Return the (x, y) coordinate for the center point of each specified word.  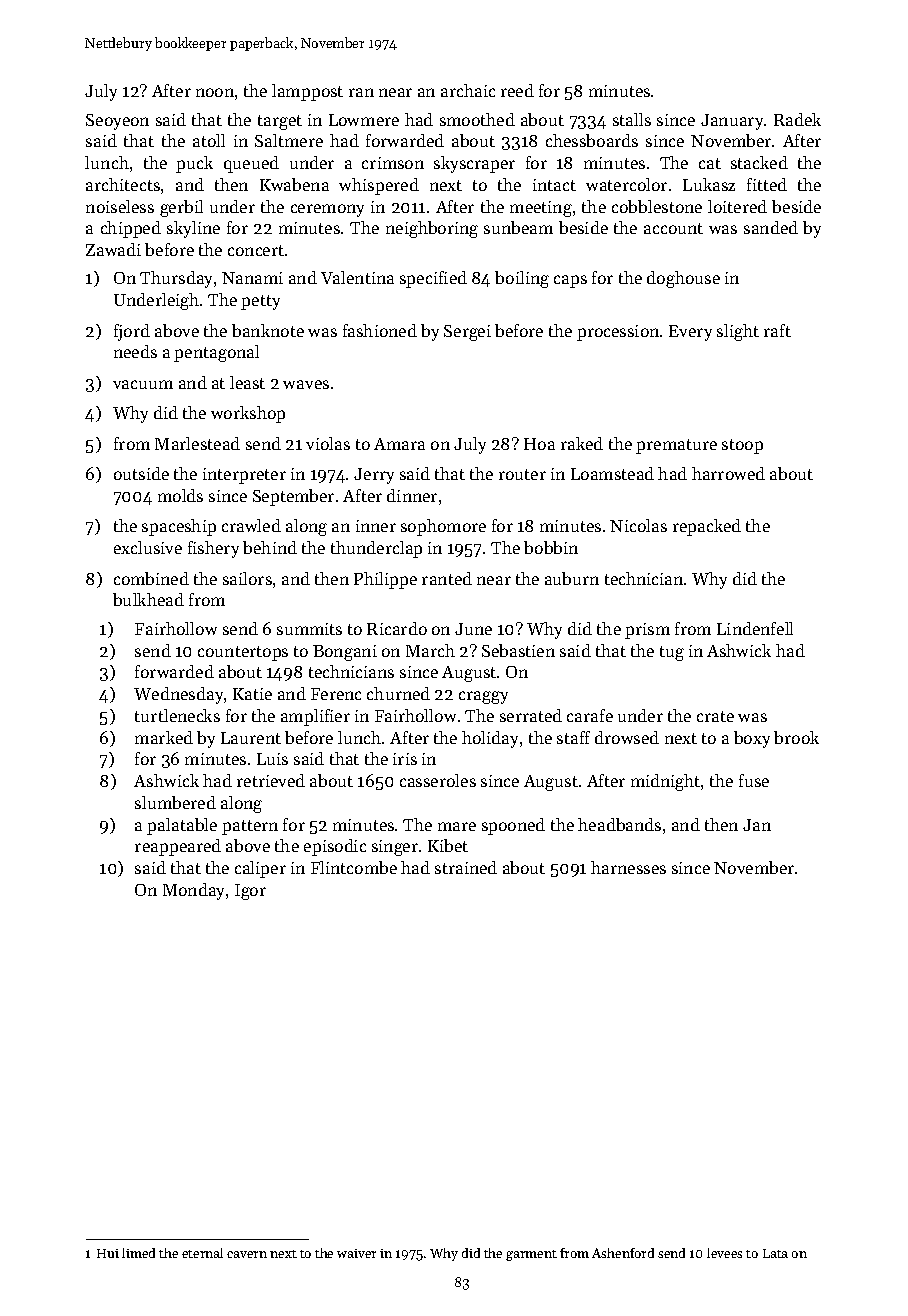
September (293, 497)
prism (647, 631)
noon (215, 92)
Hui (108, 1253)
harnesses (628, 867)
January (732, 122)
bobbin (551, 547)
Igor (250, 892)
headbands (619, 824)
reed (517, 90)
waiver (356, 1253)
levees (724, 1253)
